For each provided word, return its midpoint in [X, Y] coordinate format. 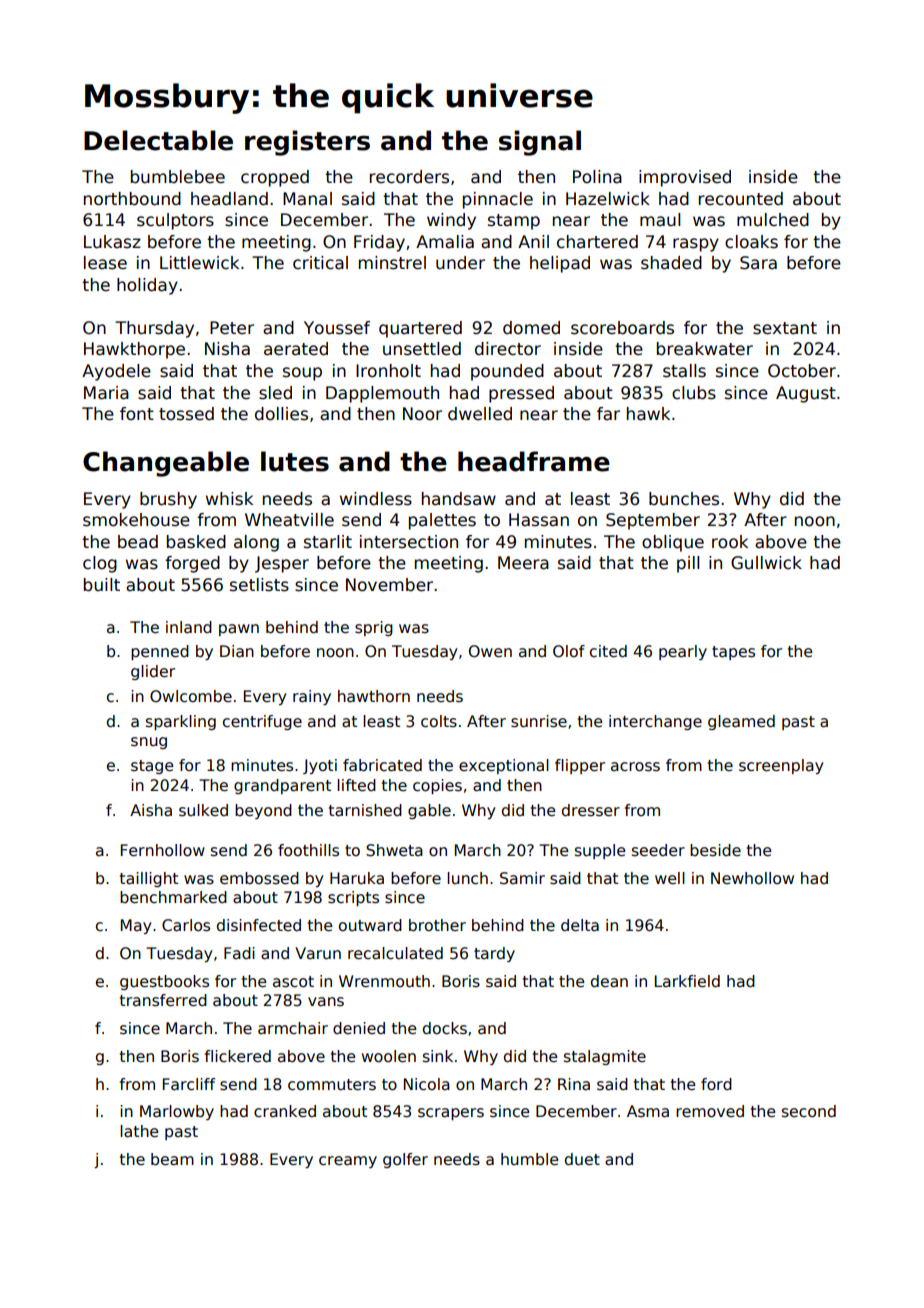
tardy [494, 954]
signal [540, 143]
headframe [534, 461]
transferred [163, 1000]
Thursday [154, 329]
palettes [442, 521]
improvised [685, 178]
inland [189, 627]
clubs [694, 393]
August [806, 394]
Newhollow [752, 878]
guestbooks [164, 982]
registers [307, 143]
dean [609, 981]
